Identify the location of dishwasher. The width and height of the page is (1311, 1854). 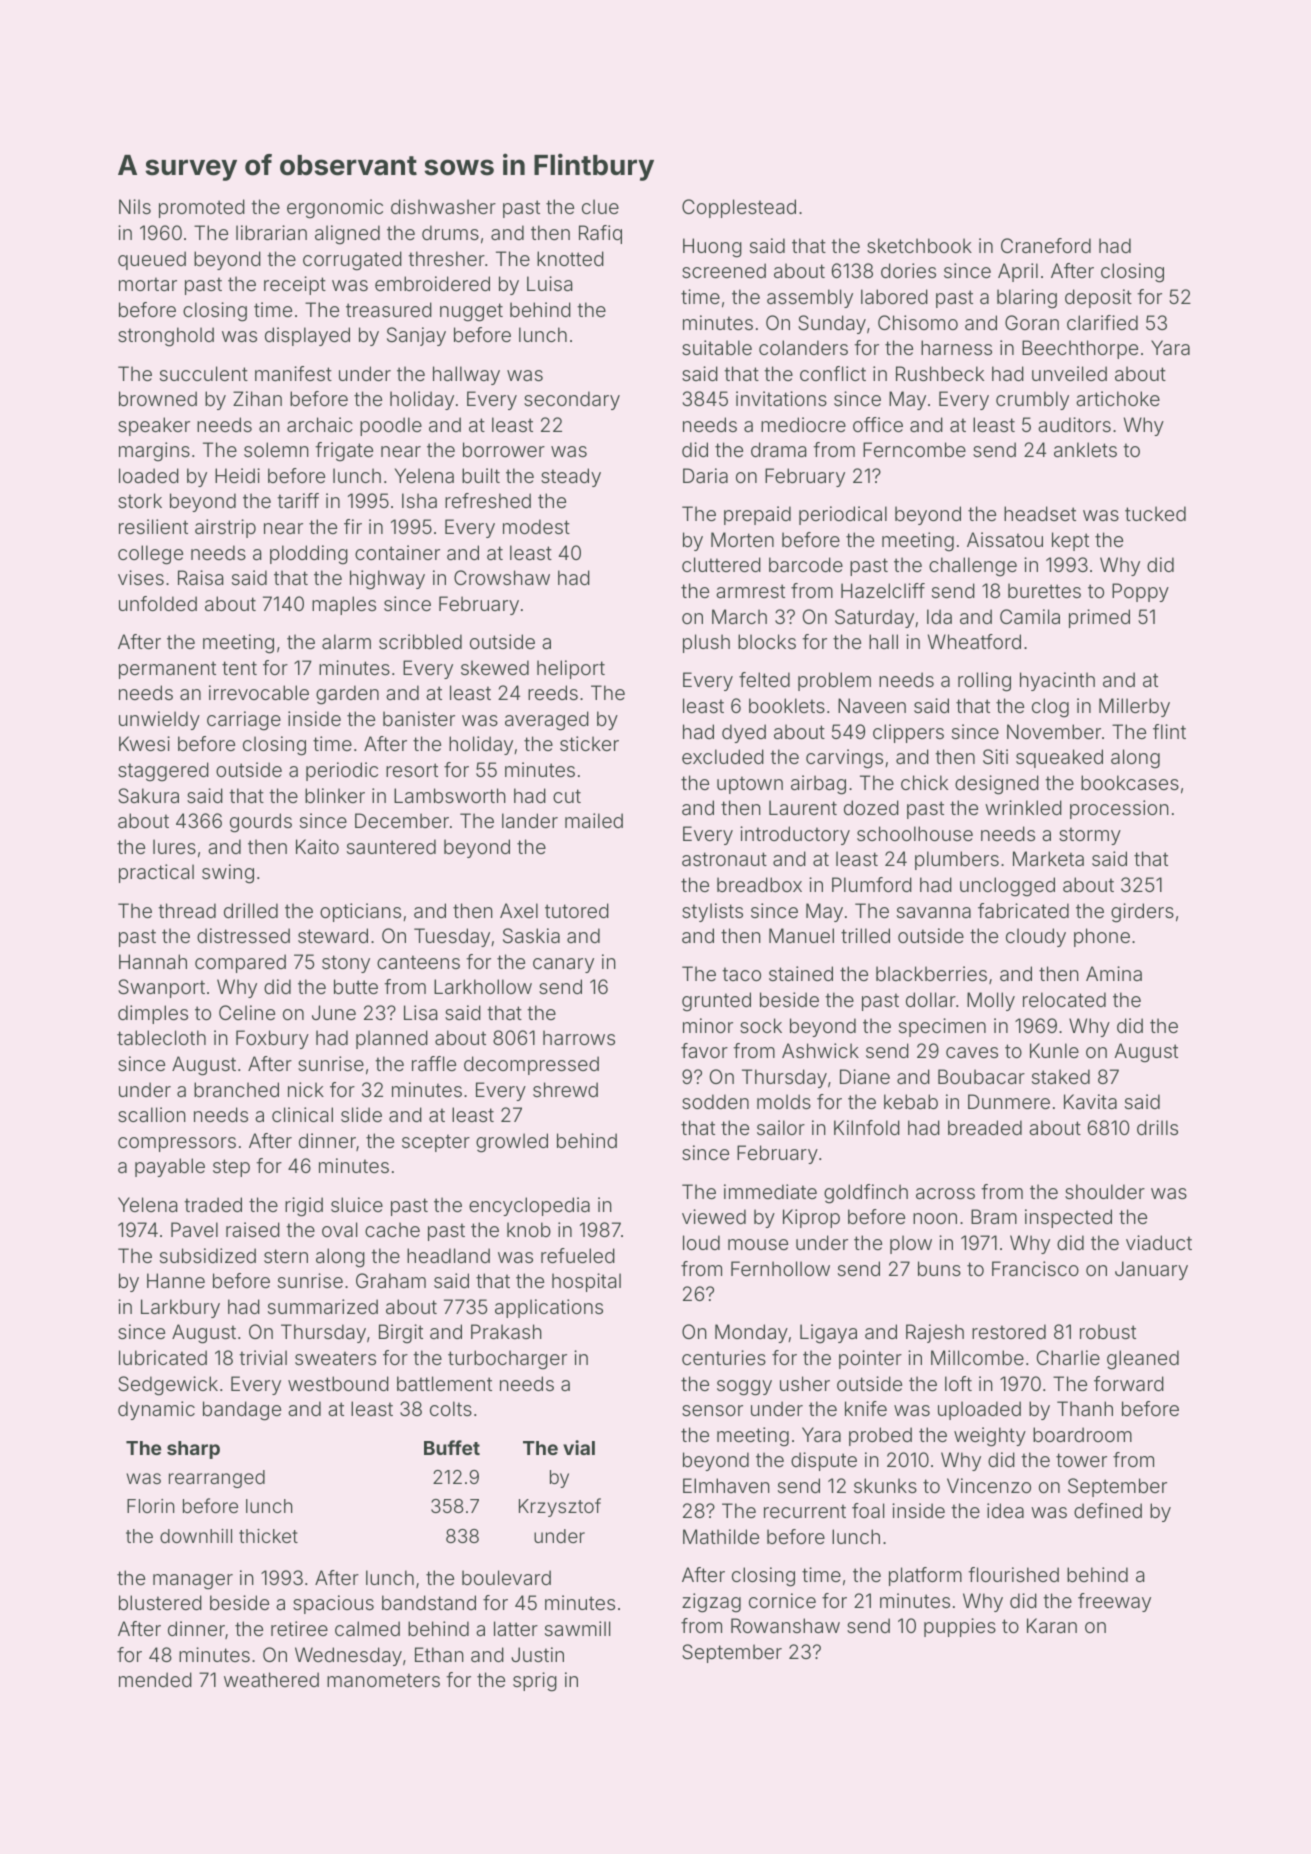
(443, 206).
